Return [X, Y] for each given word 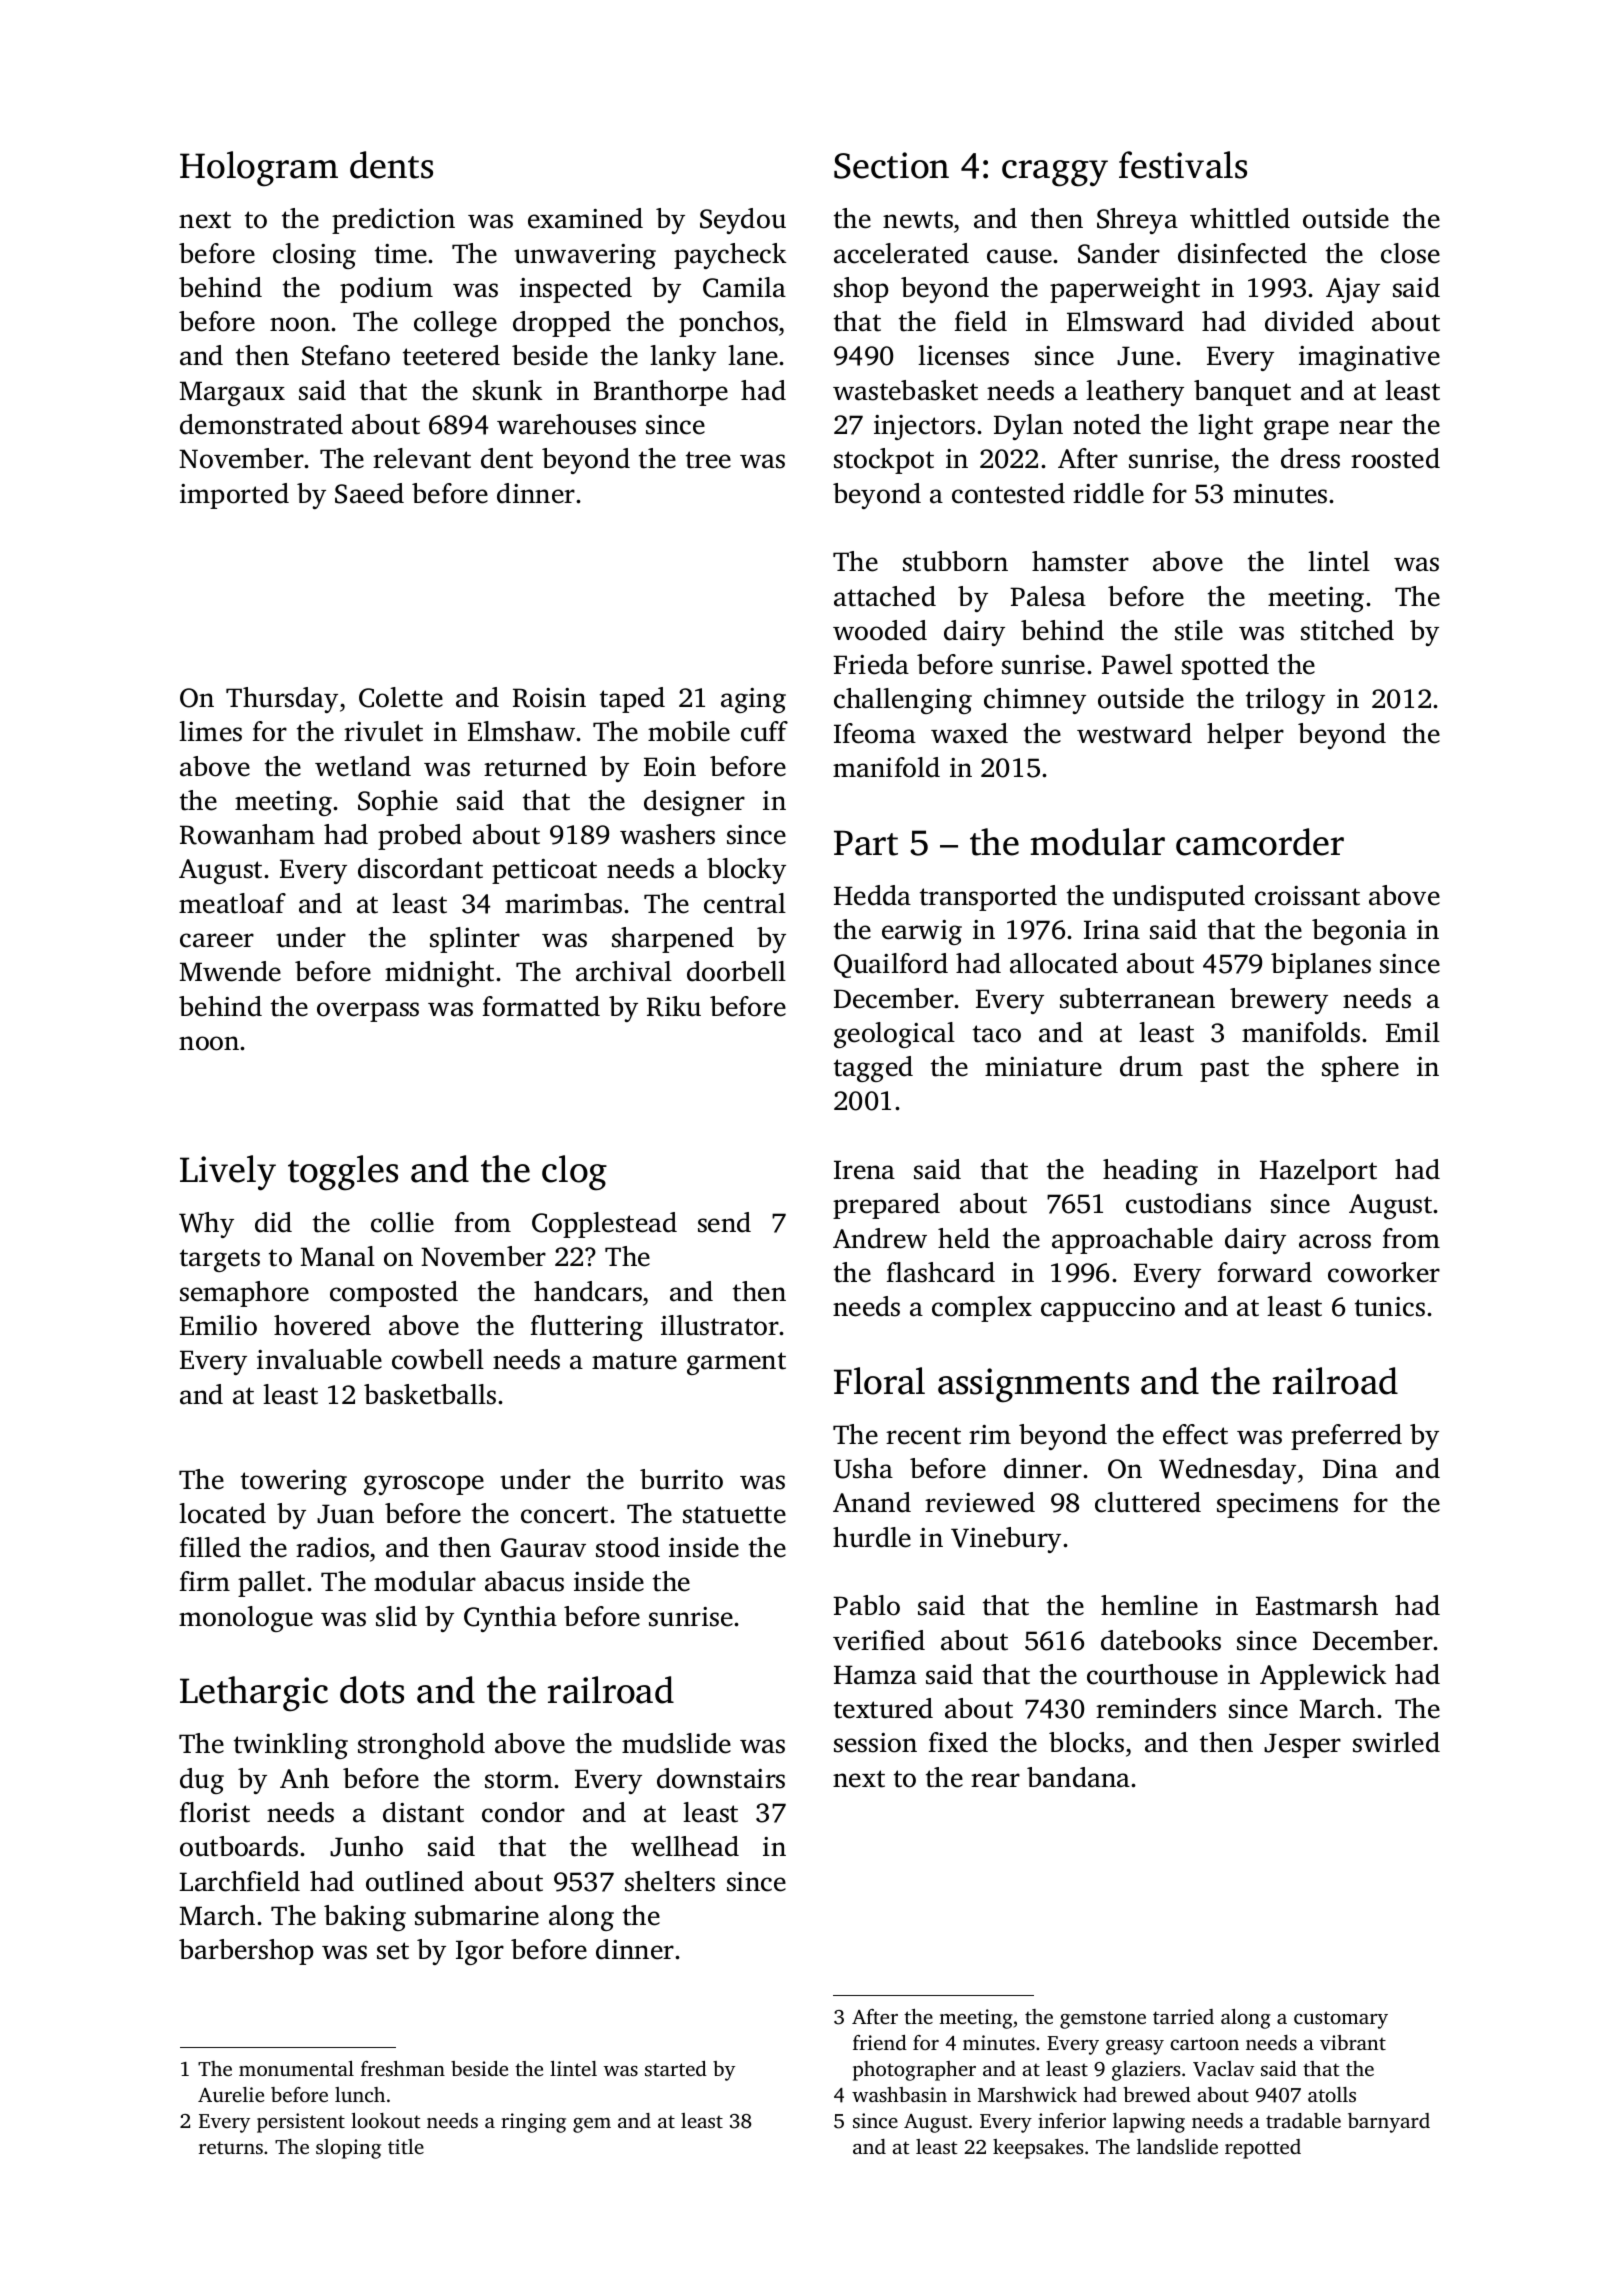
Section [891, 165]
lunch [360, 2094]
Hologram [259, 169]
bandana [1078, 1777]
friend [880, 2042]
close [1410, 253]
